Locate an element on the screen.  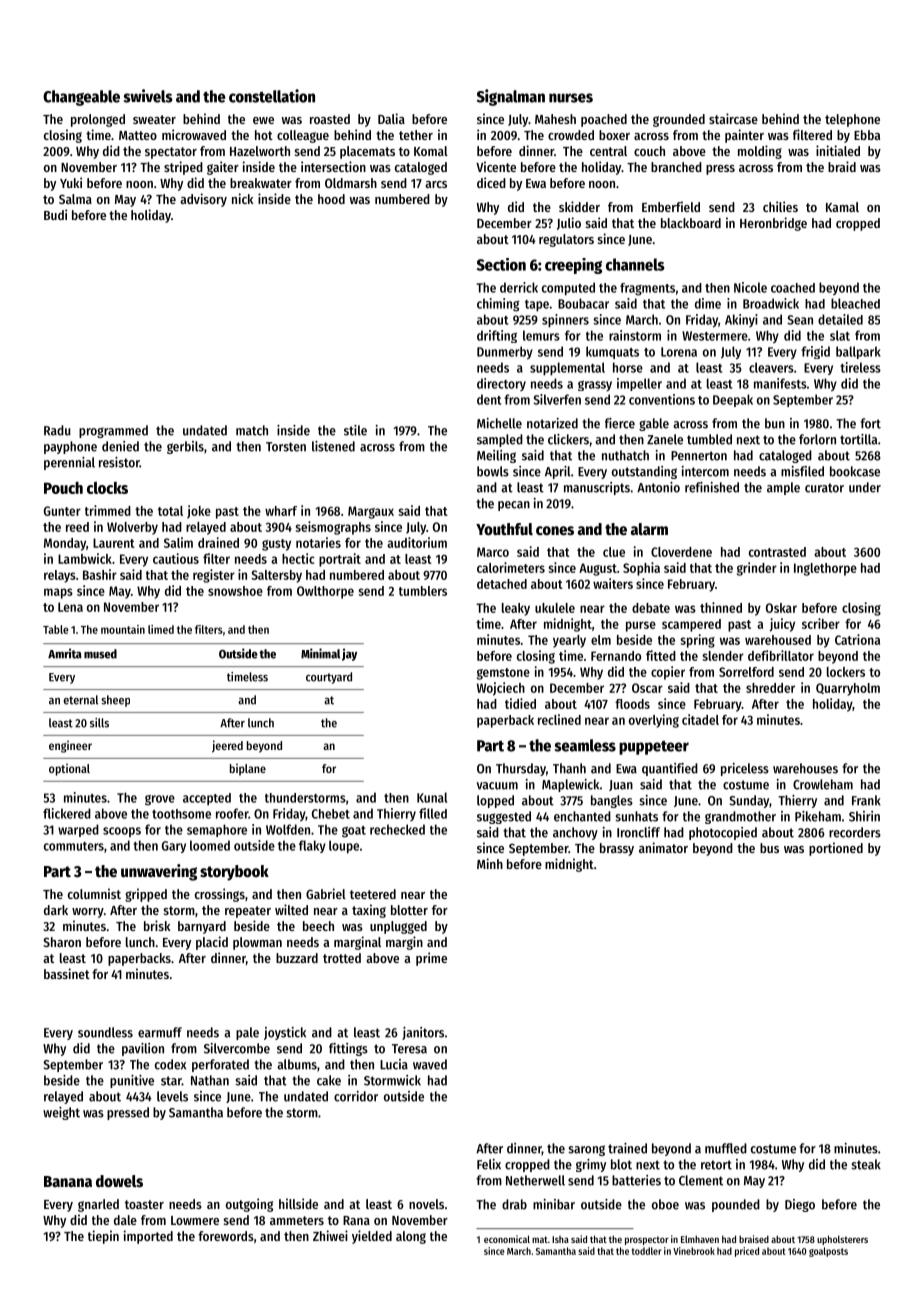
Sharon is located at coordinates (62, 942).
